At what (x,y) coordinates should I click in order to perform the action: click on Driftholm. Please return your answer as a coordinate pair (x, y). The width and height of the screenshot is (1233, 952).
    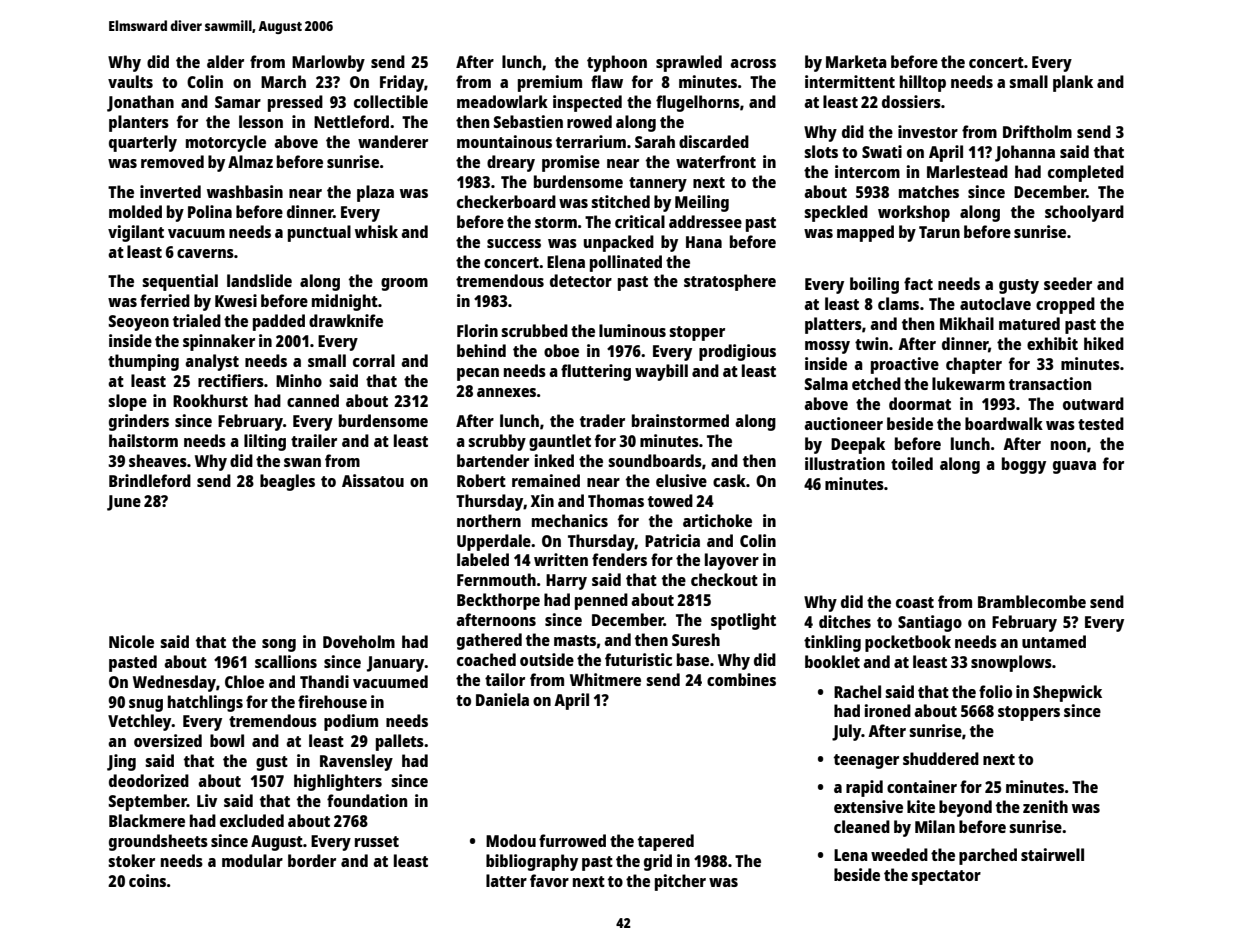
    Looking at the image, I should click on (1037, 131).
